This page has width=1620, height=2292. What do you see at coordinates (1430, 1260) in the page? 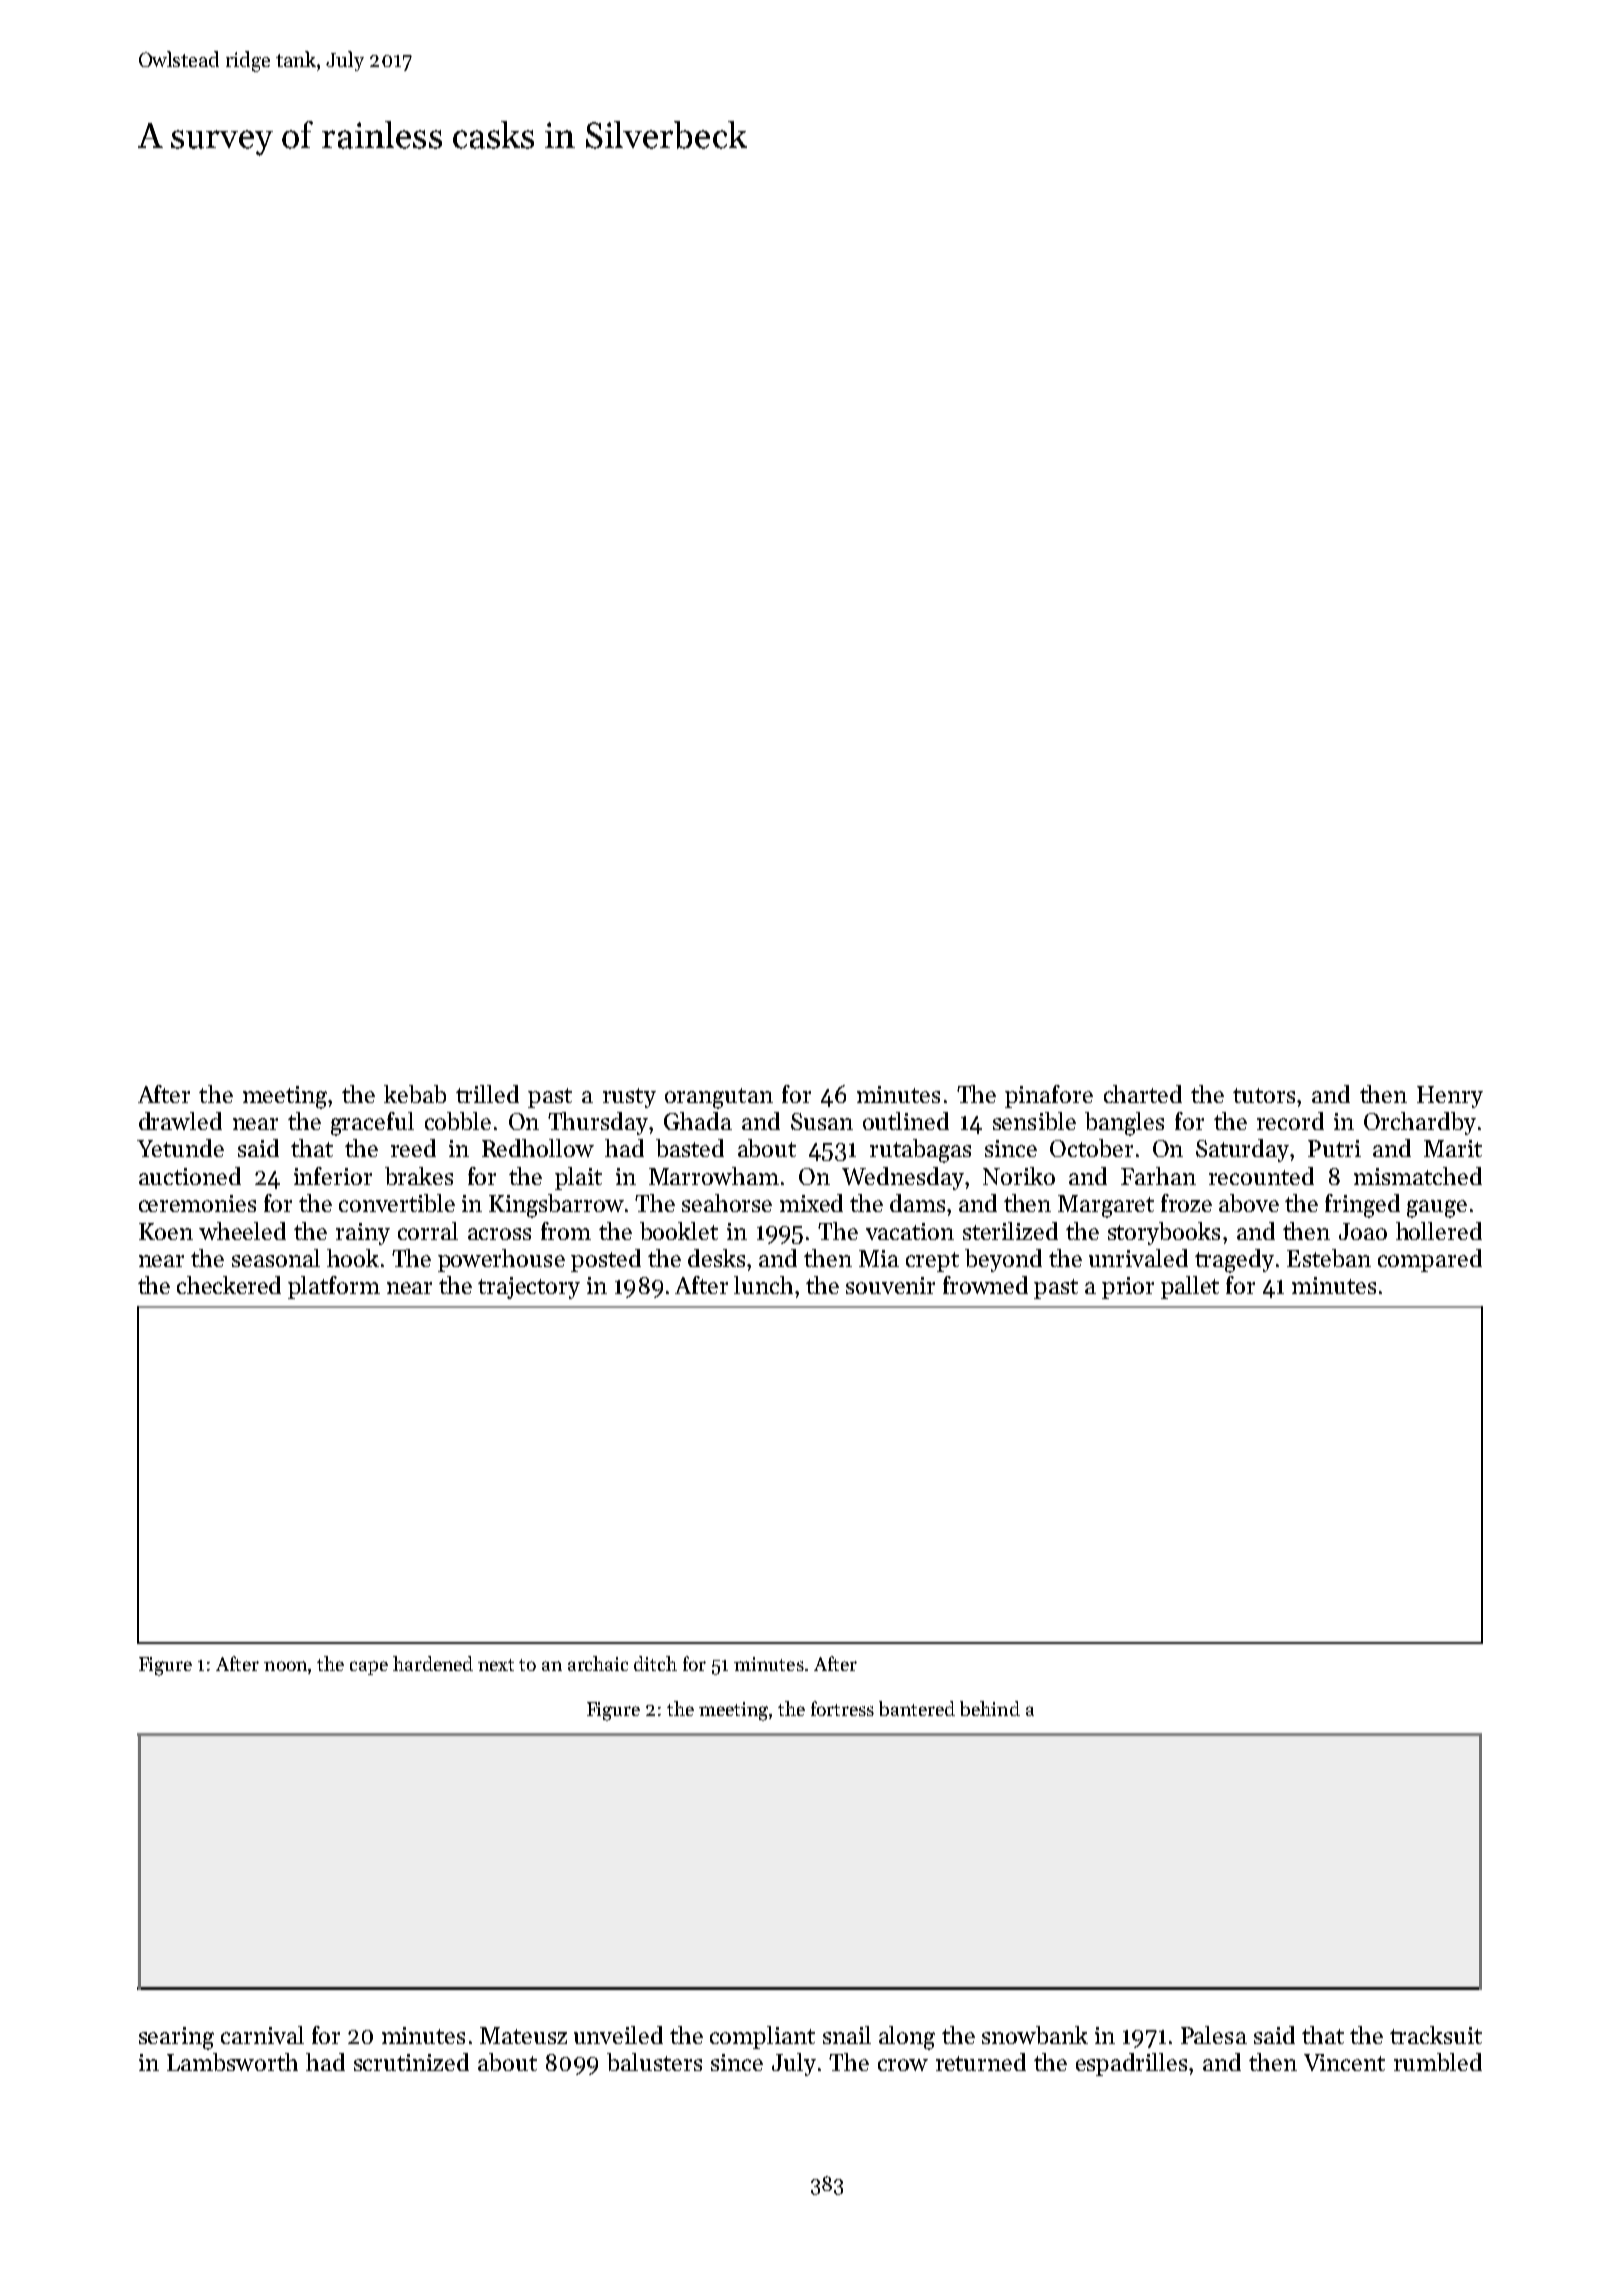
I see `compared` at bounding box center [1430, 1260].
